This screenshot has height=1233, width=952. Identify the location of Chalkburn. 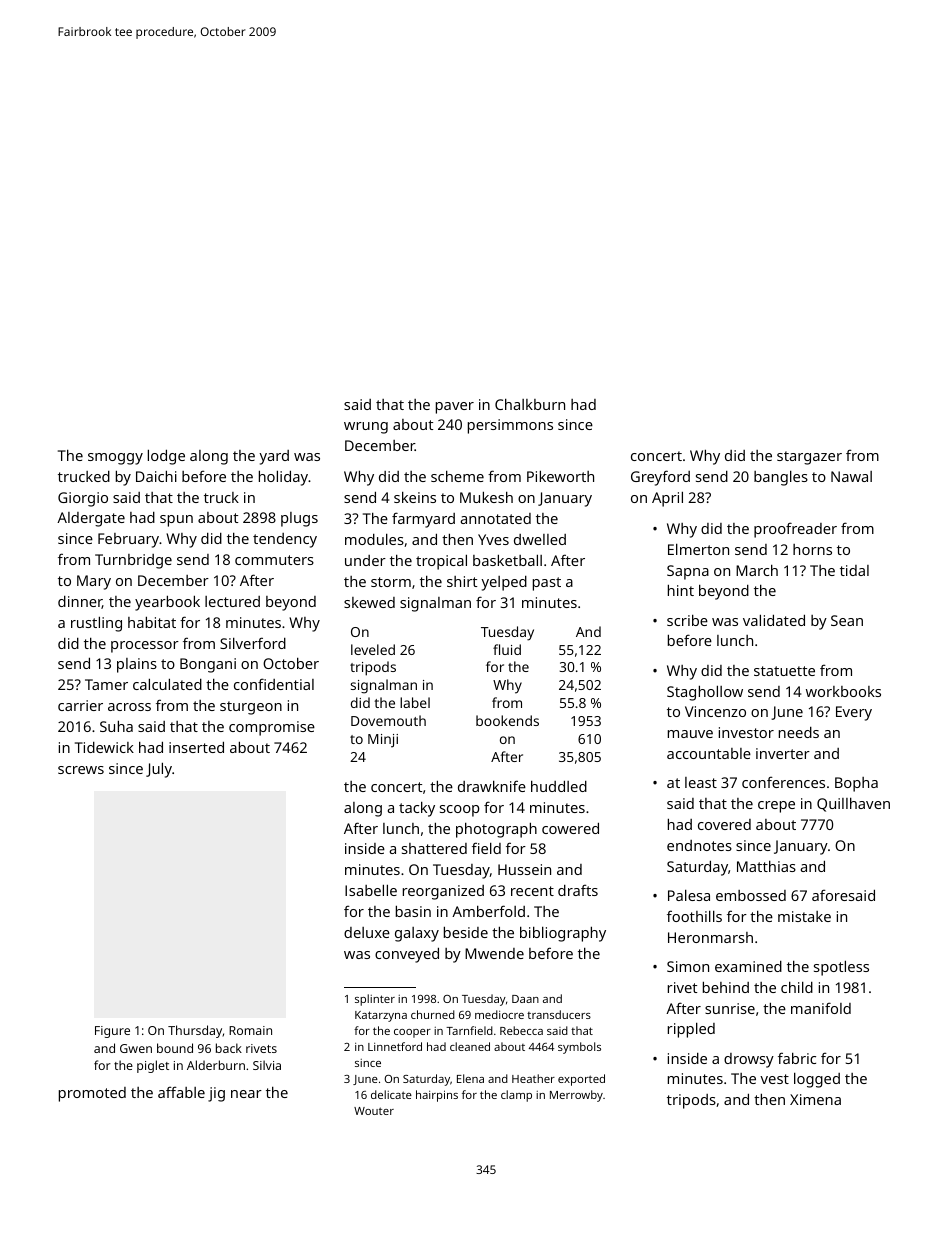
(530, 404).
